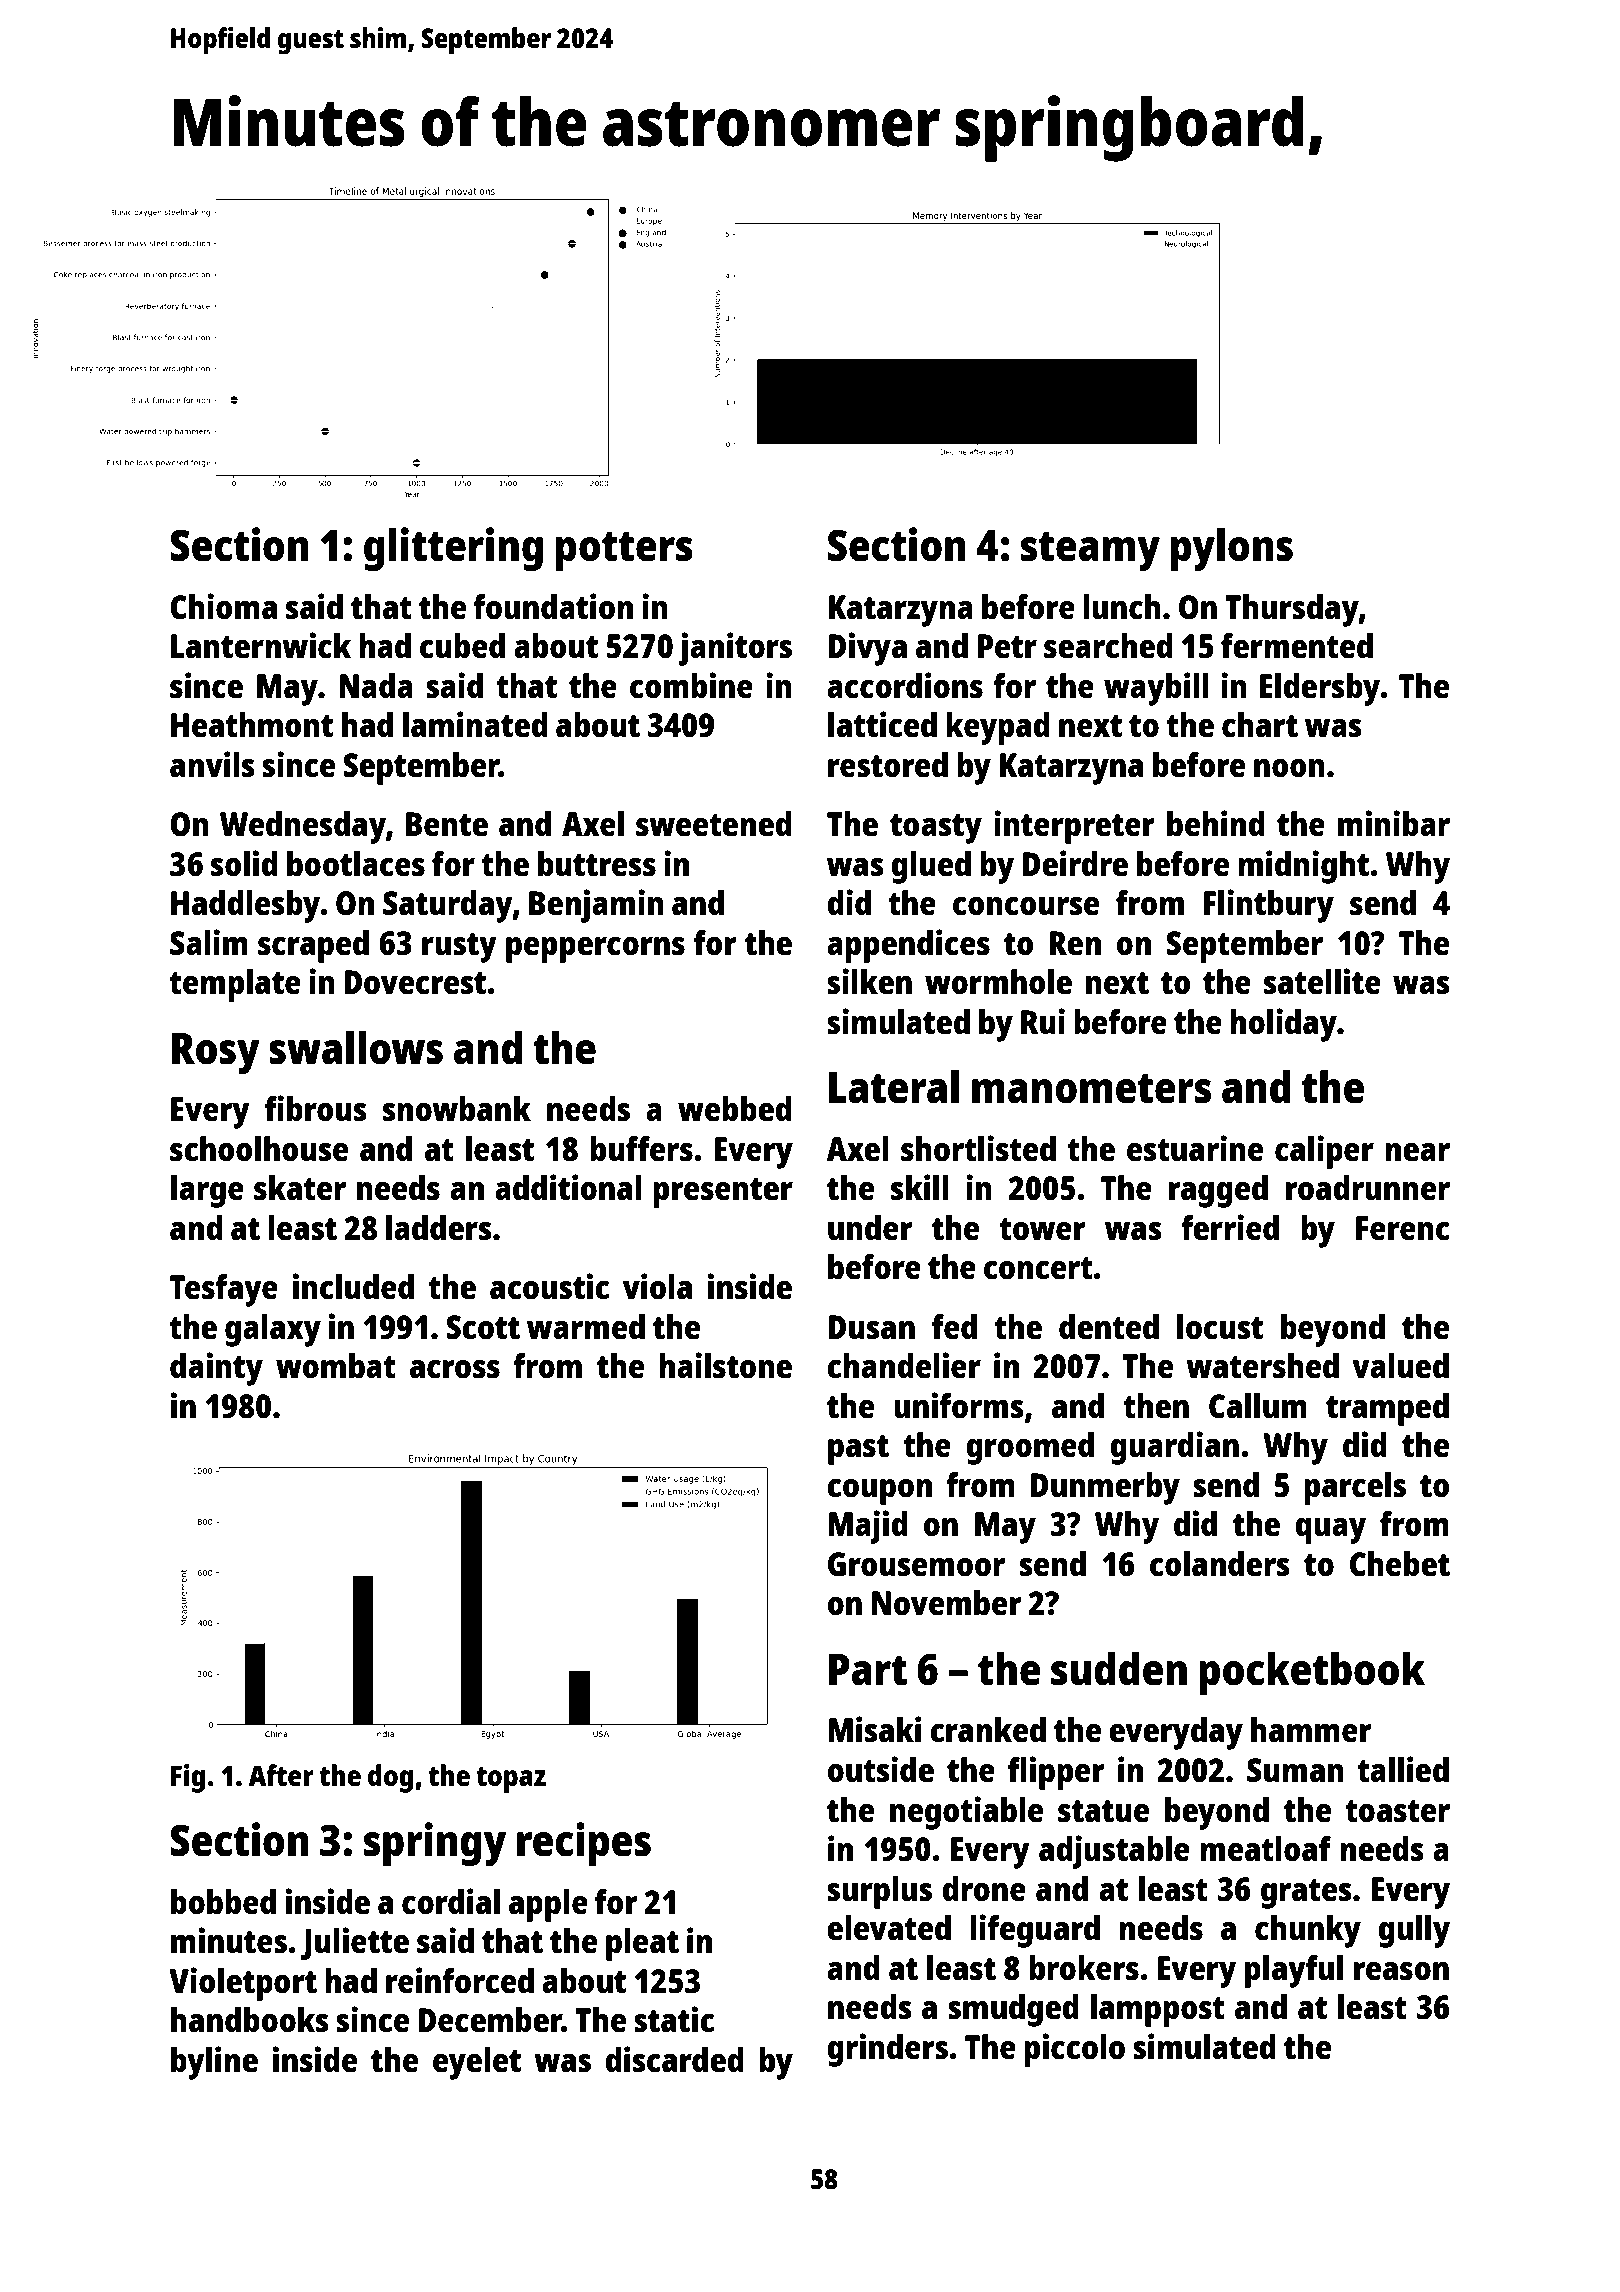  What do you see at coordinates (1330, 1531) in the screenshot?
I see `quay` at bounding box center [1330, 1531].
